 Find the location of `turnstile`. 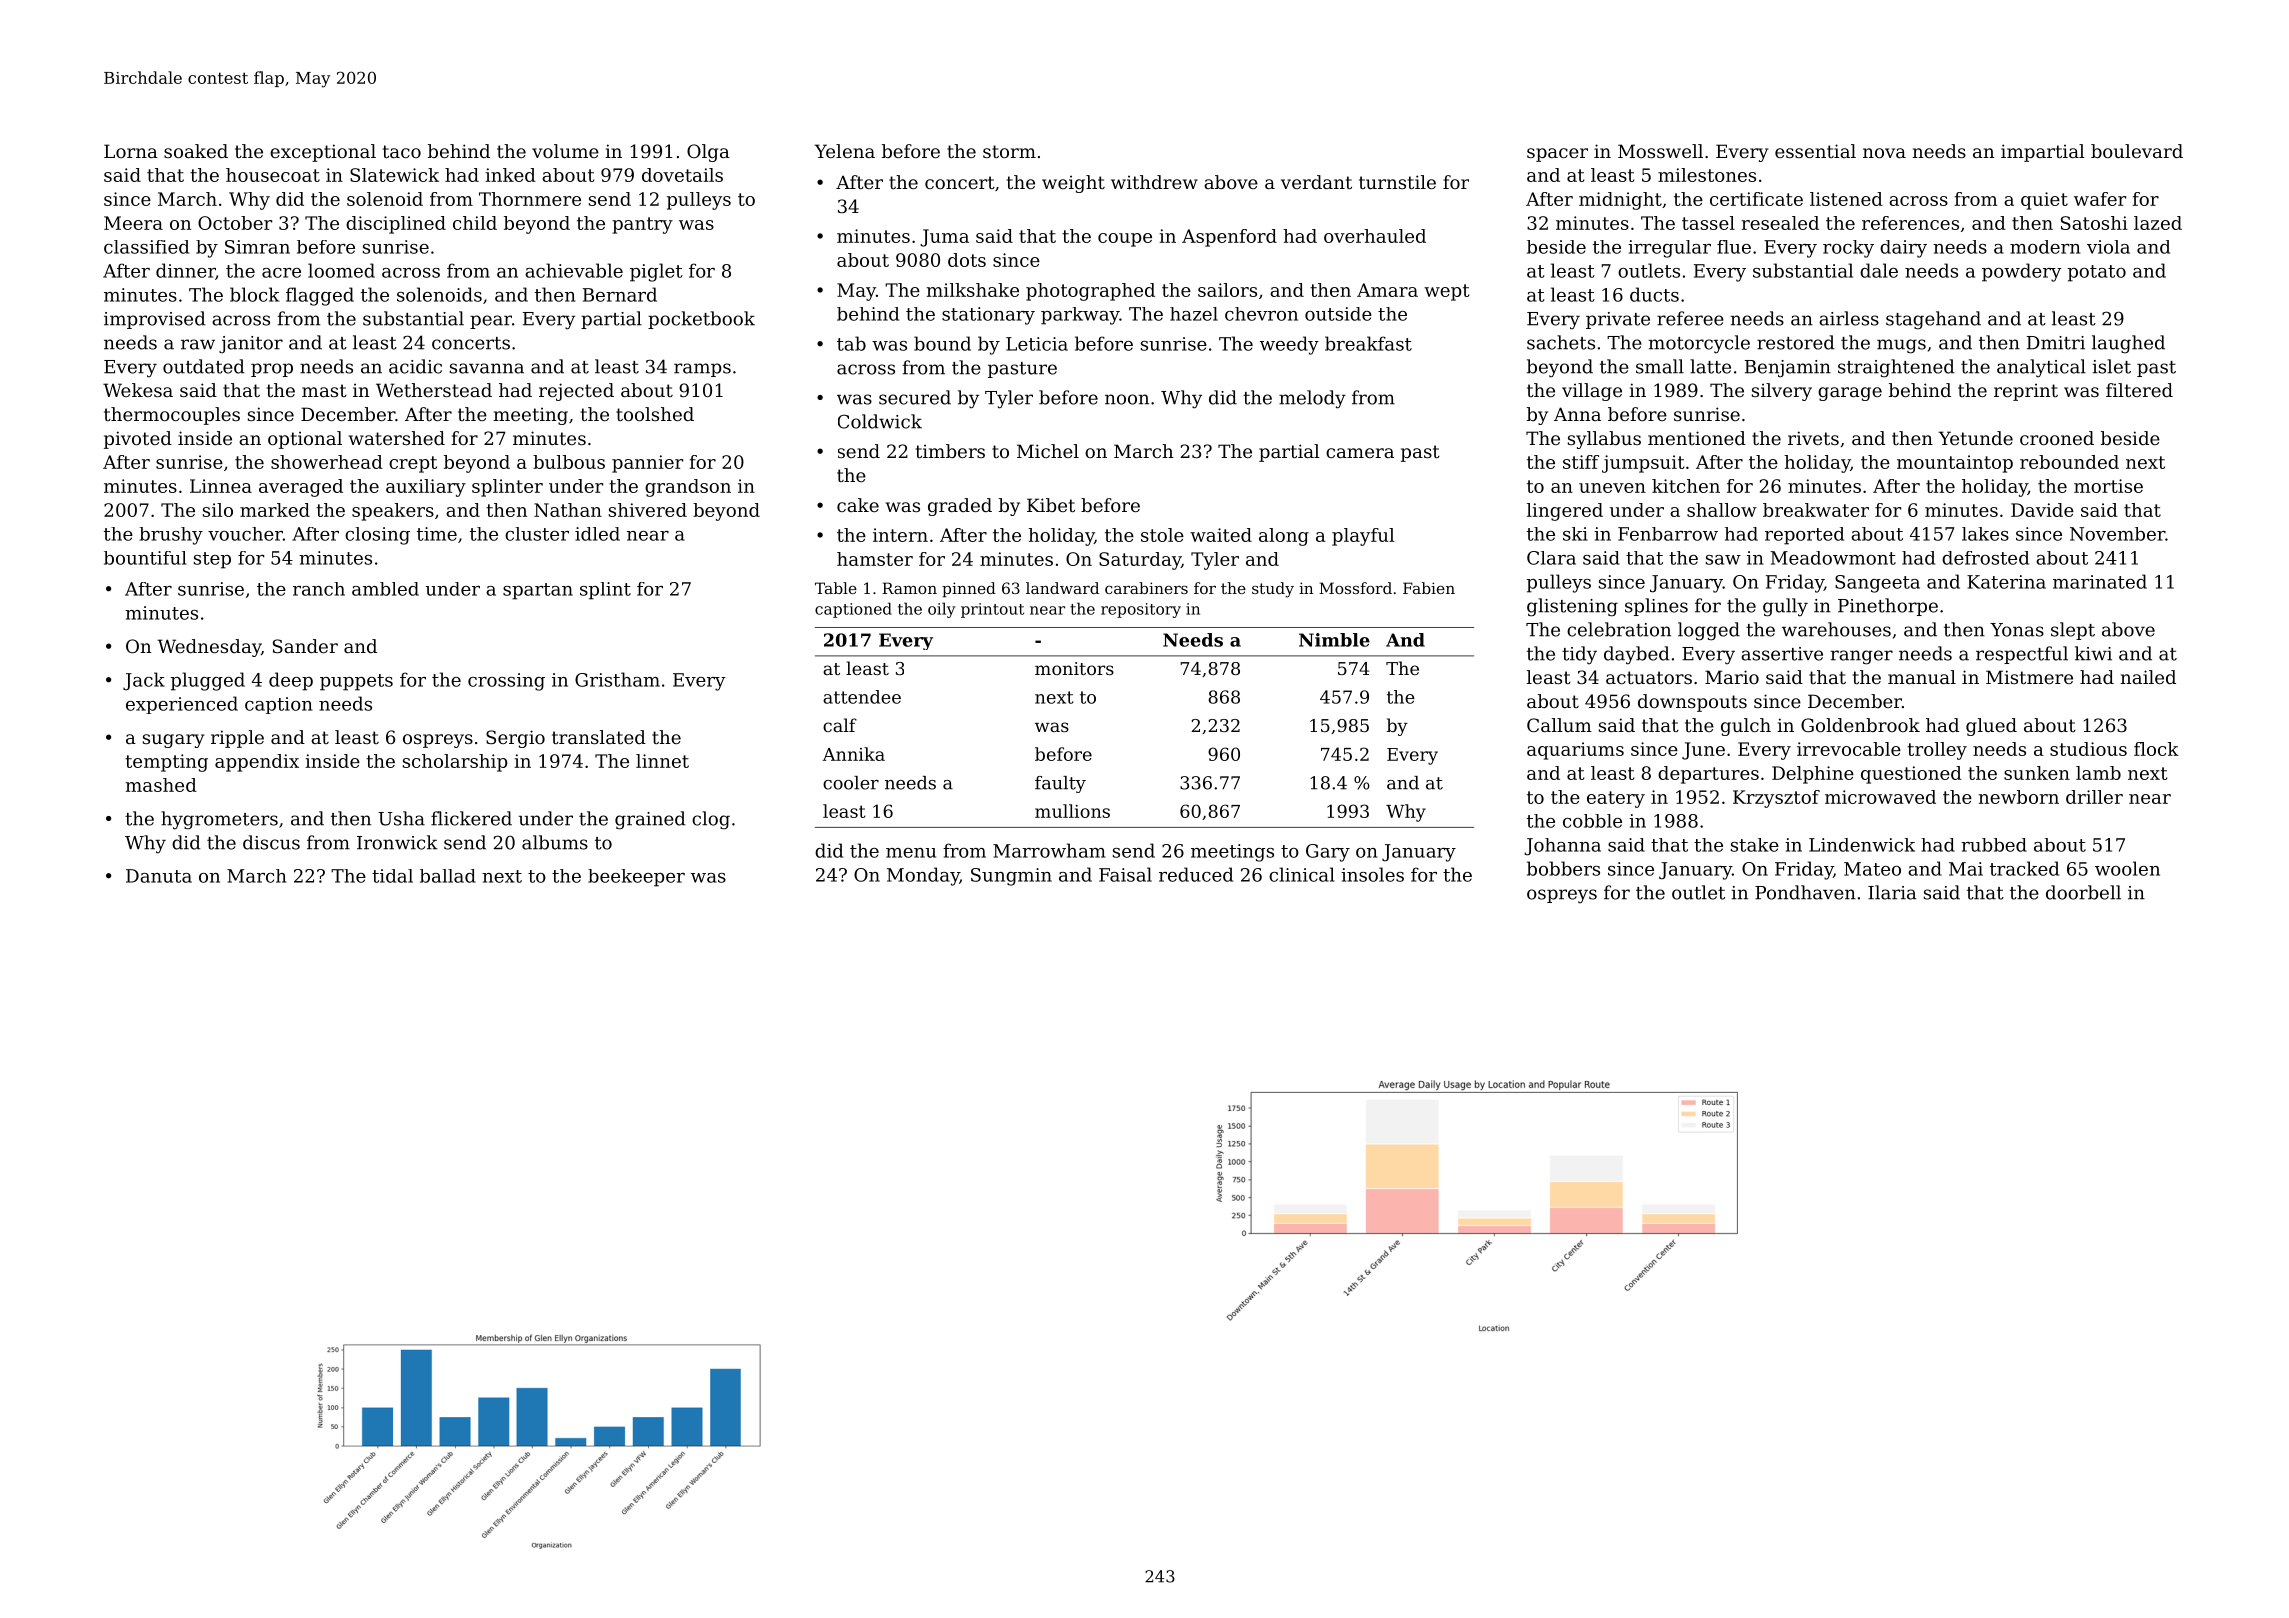

turnstile is located at coordinates (1397, 182).
